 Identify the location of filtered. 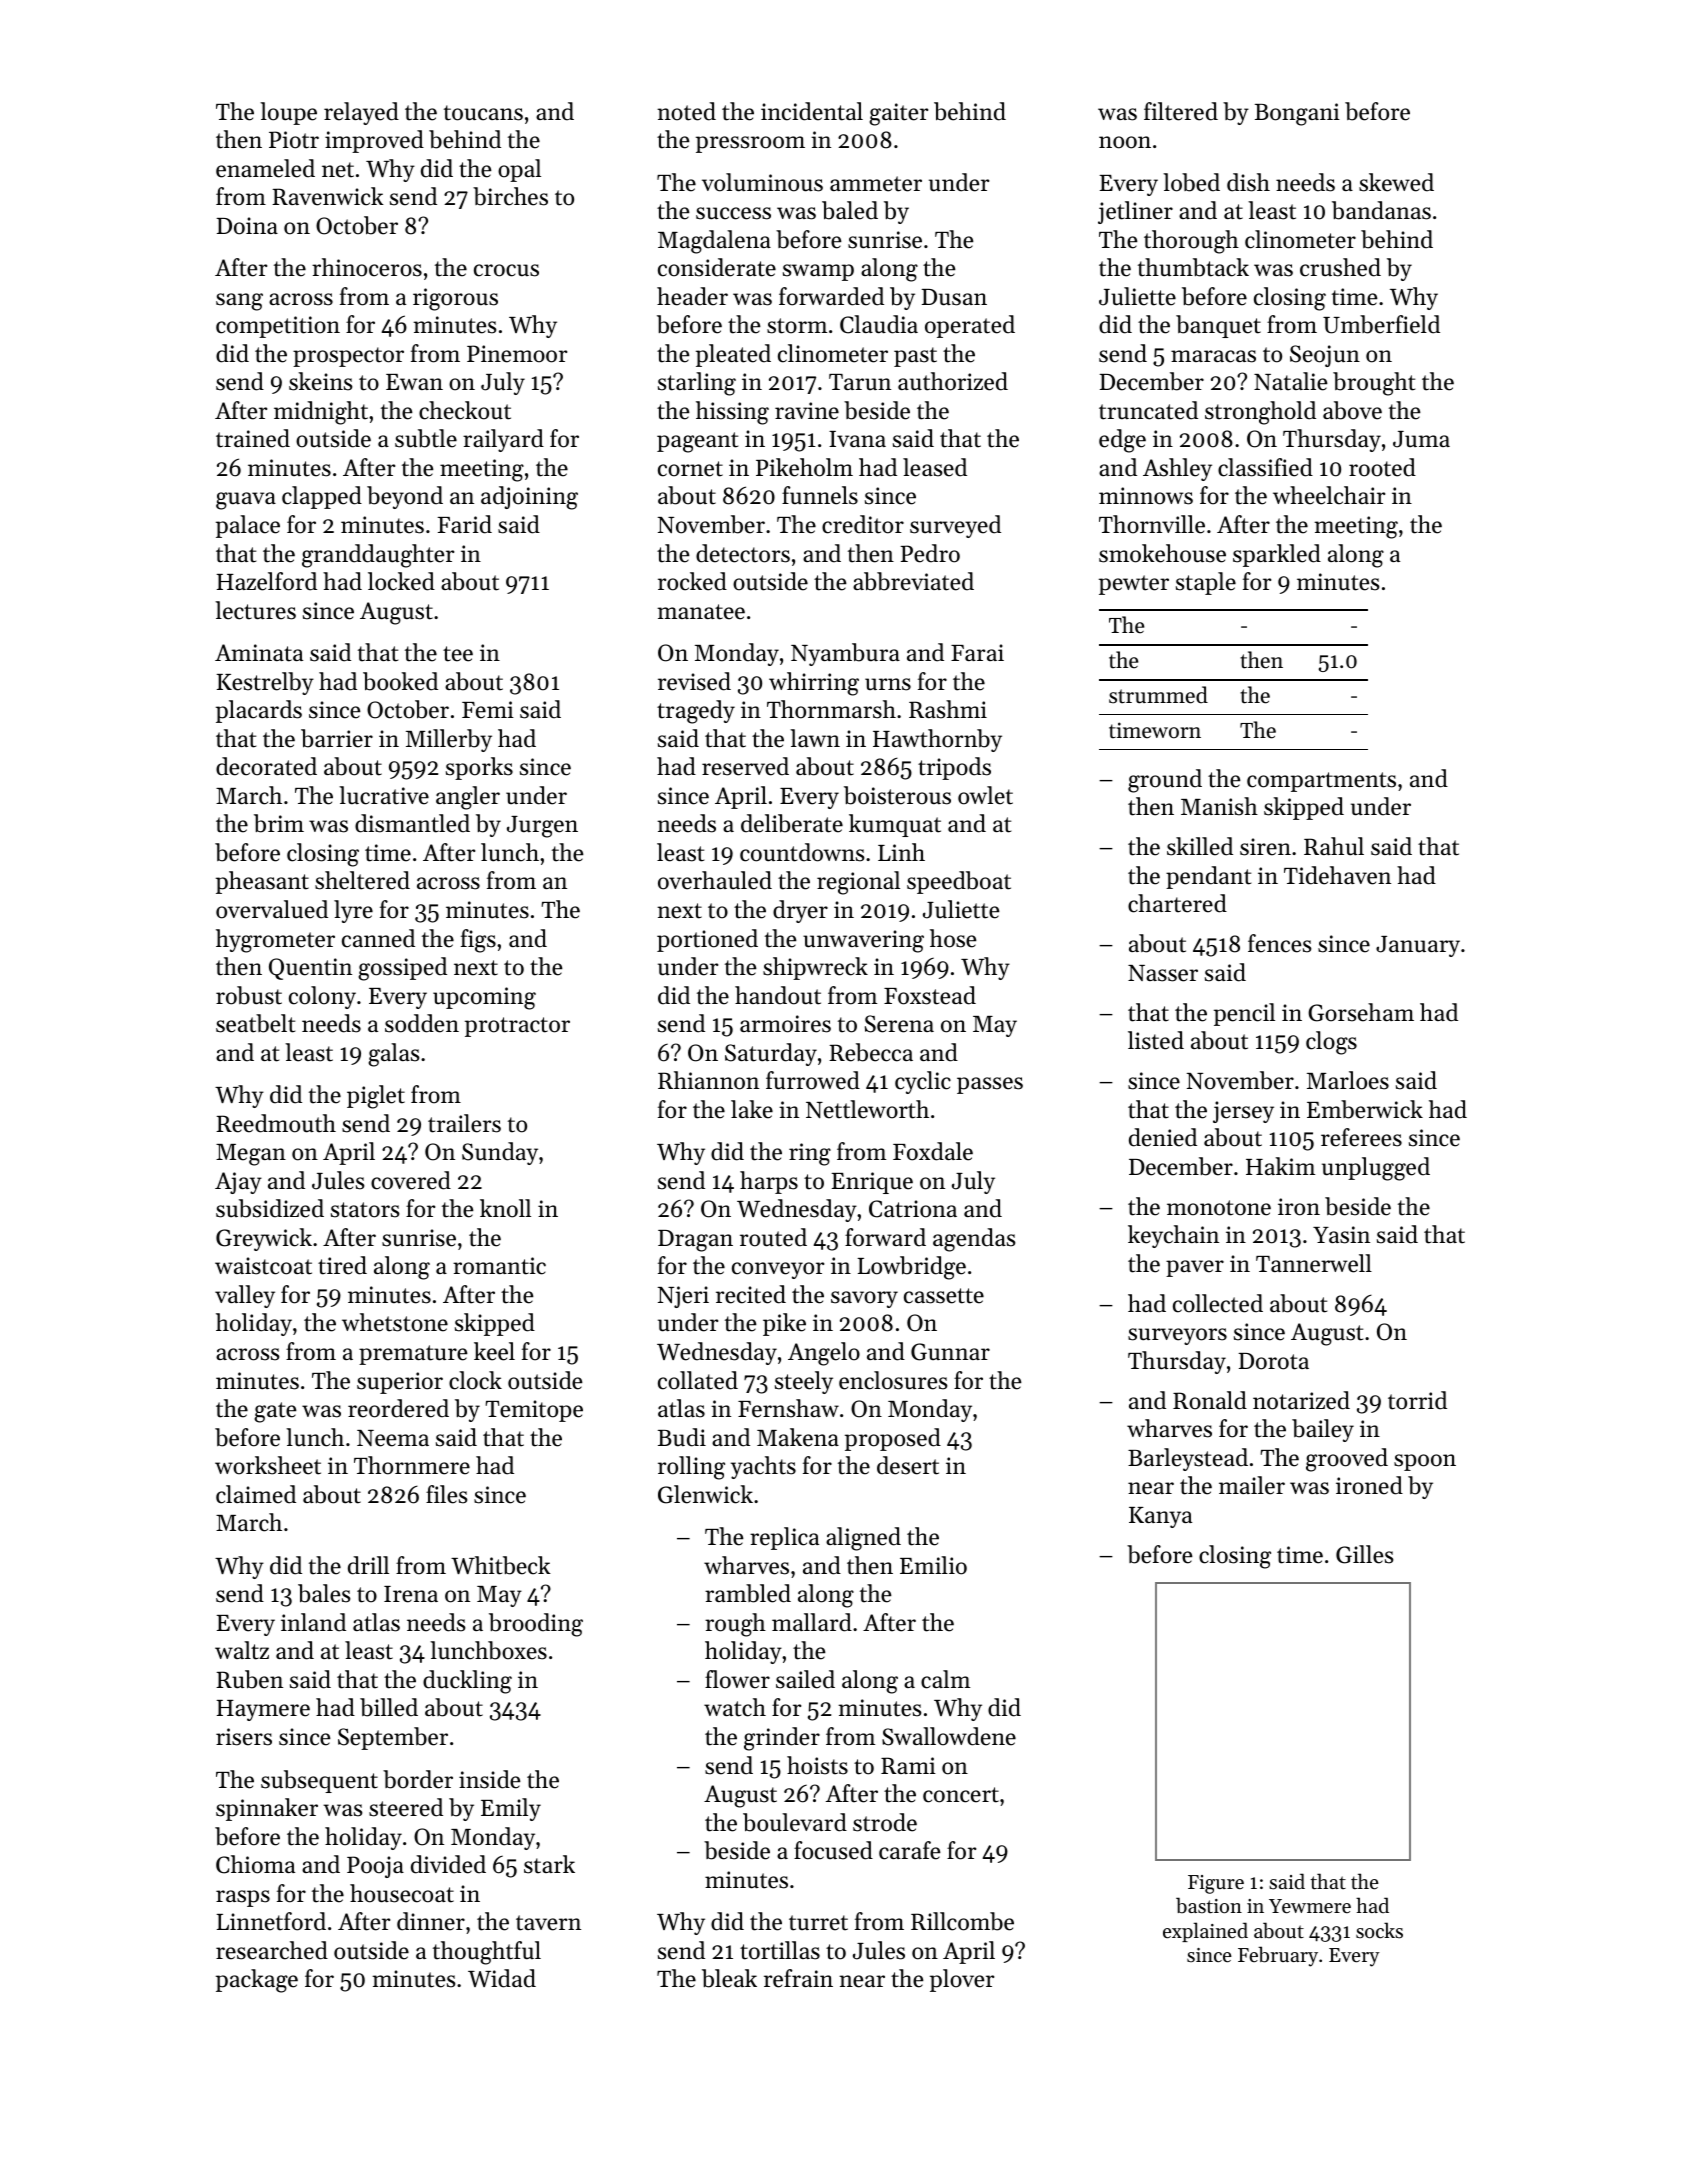
(1181, 111).
